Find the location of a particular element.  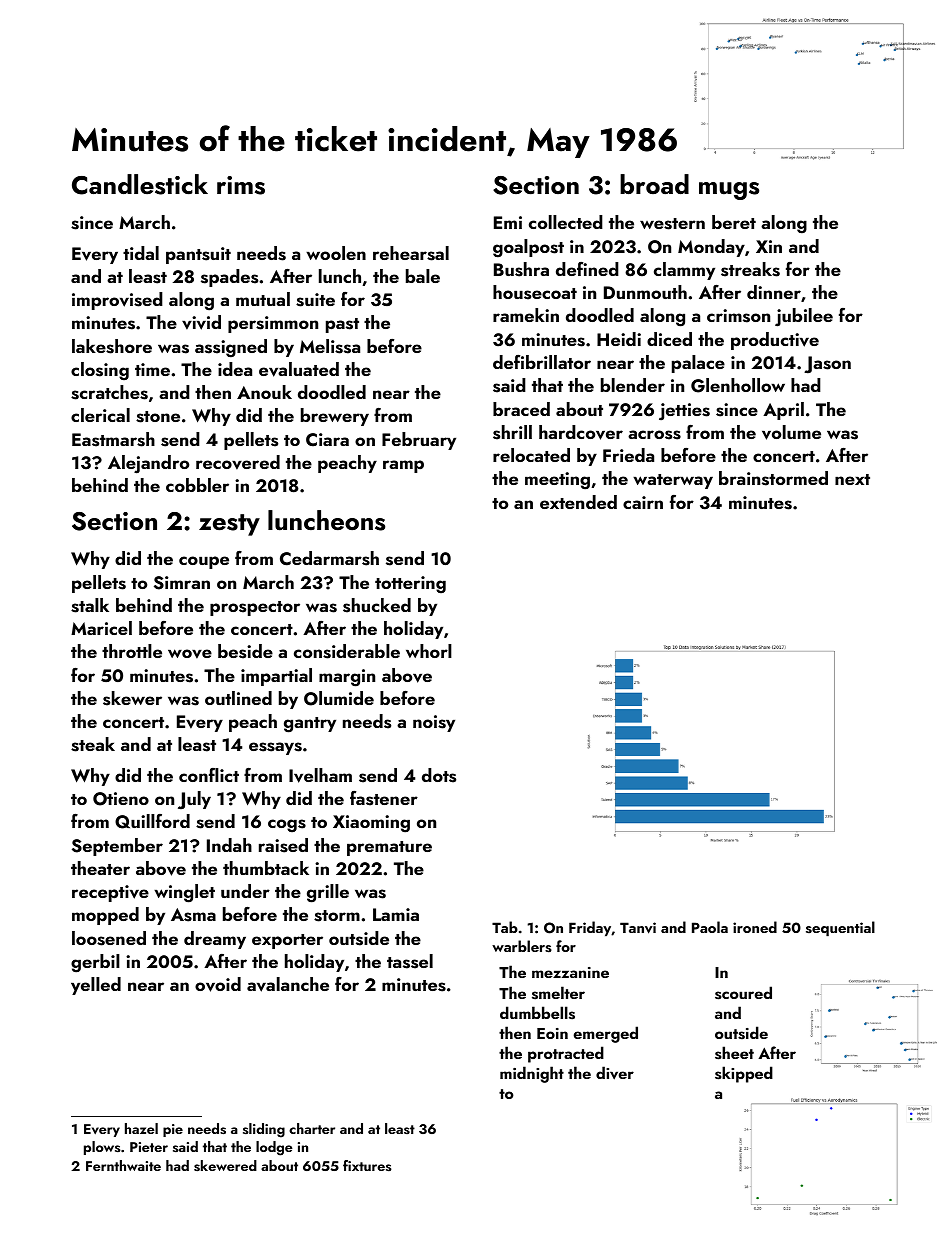

wove is located at coordinates (190, 654).
